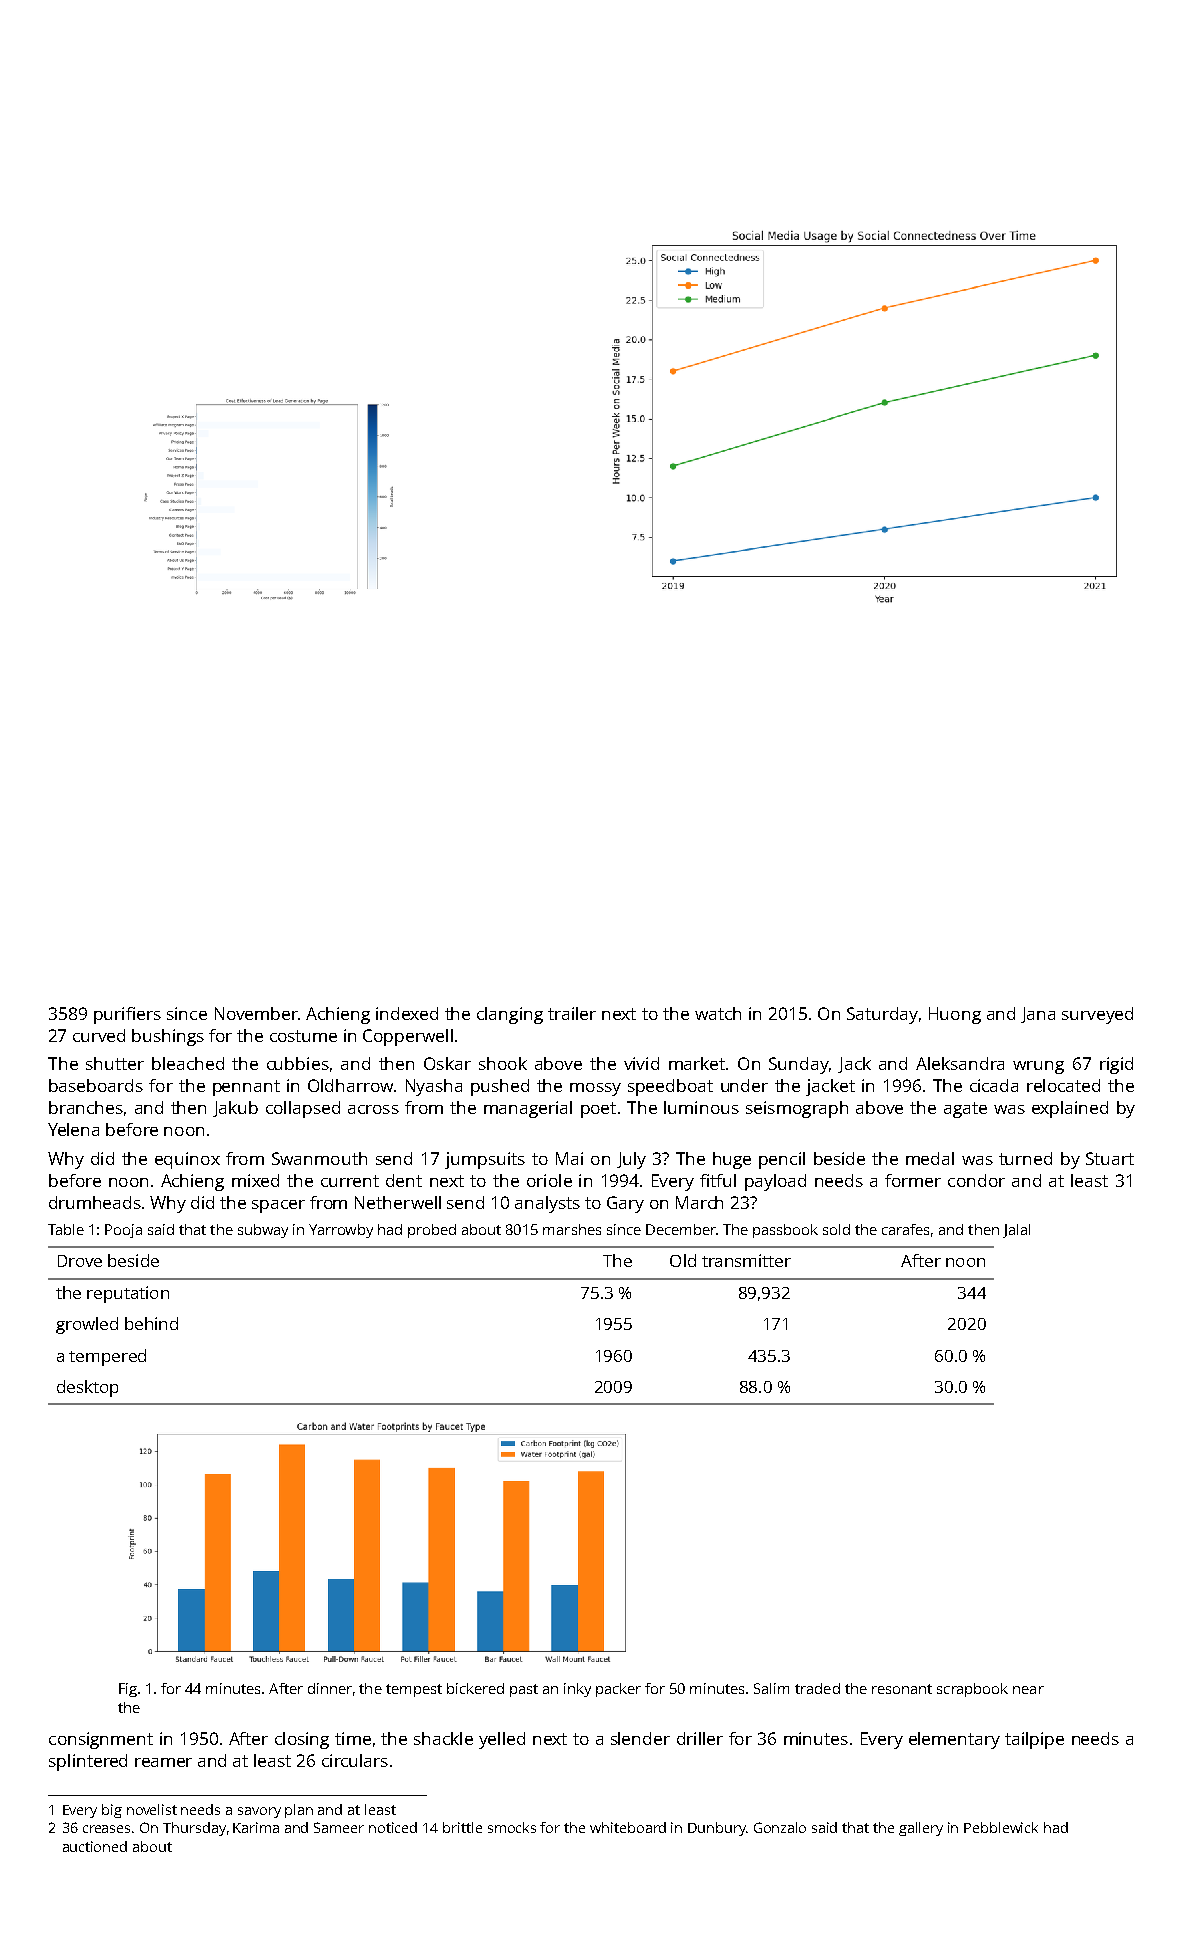 The image size is (1183, 1949). Describe the element at coordinates (339, 1827) in the screenshot. I see `Sameer` at that location.
